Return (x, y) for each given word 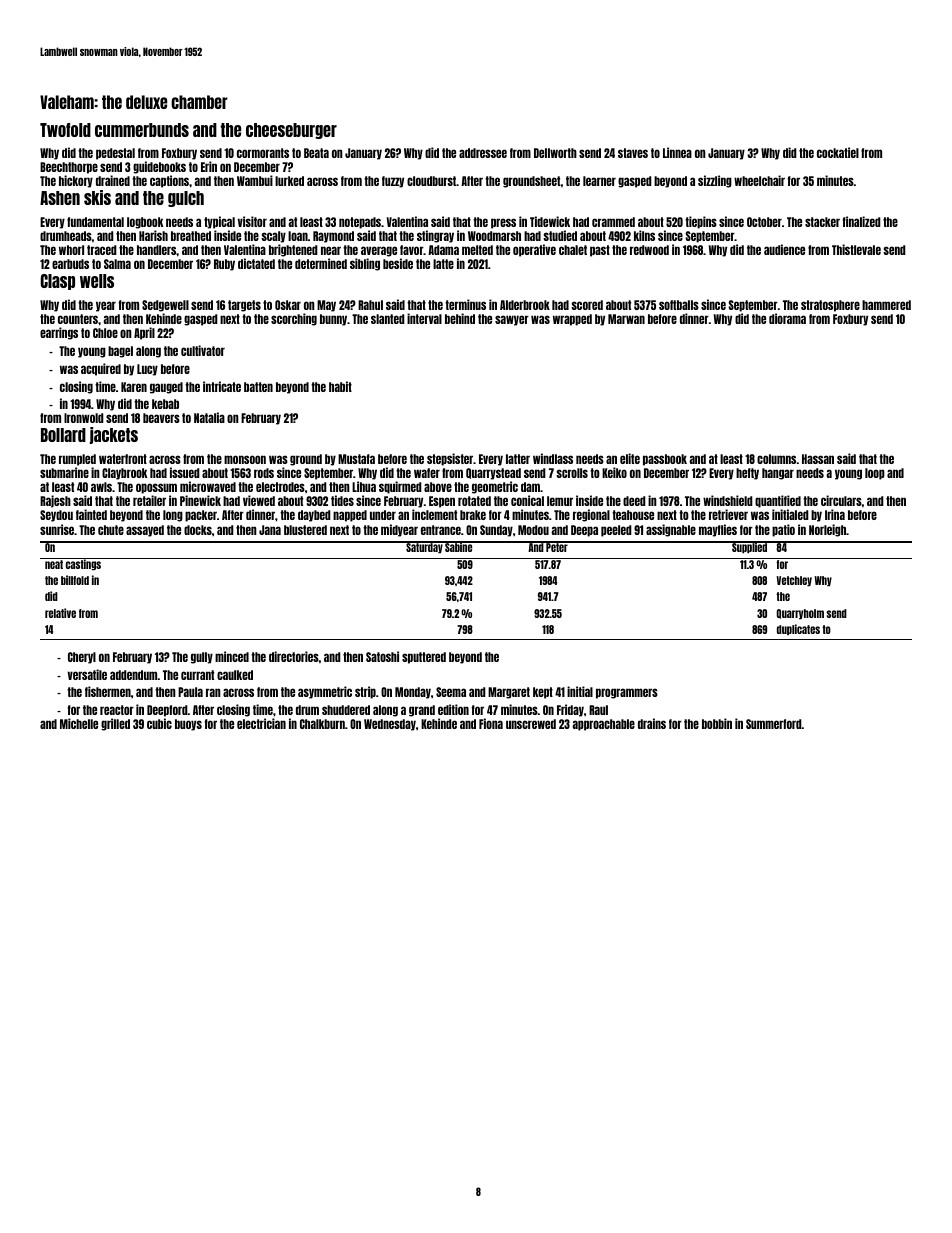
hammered (886, 305)
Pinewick (200, 500)
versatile (87, 674)
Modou (533, 530)
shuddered (346, 710)
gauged (166, 388)
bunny (334, 320)
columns (776, 459)
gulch (186, 199)
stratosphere (830, 306)
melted (477, 250)
